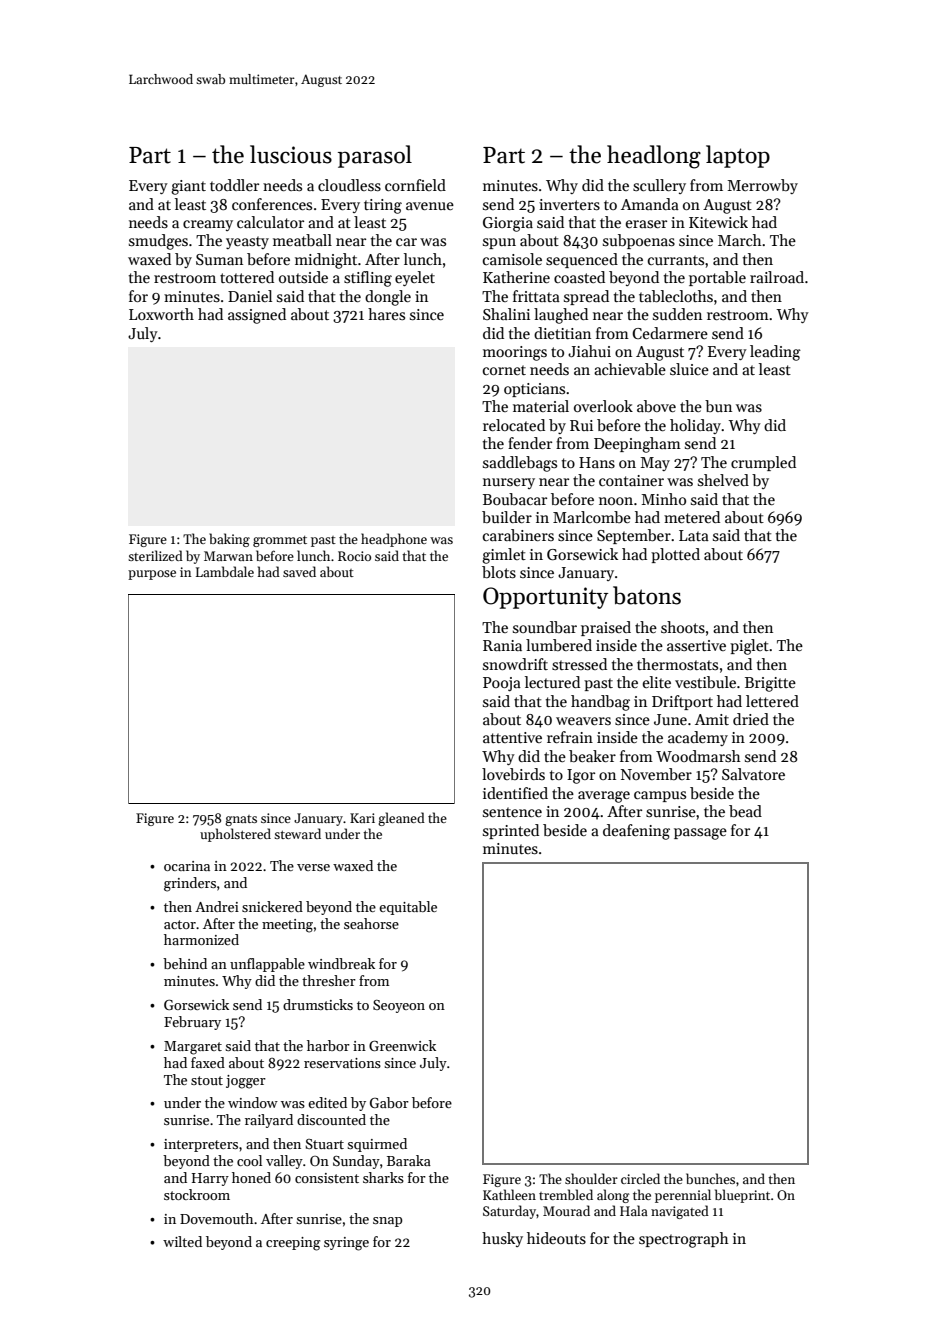 This screenshot has width=937, height=1331. What do you see at coordinates (299, 571) in the screenshot?
I see `saved` at bounding box center [299, 571].
